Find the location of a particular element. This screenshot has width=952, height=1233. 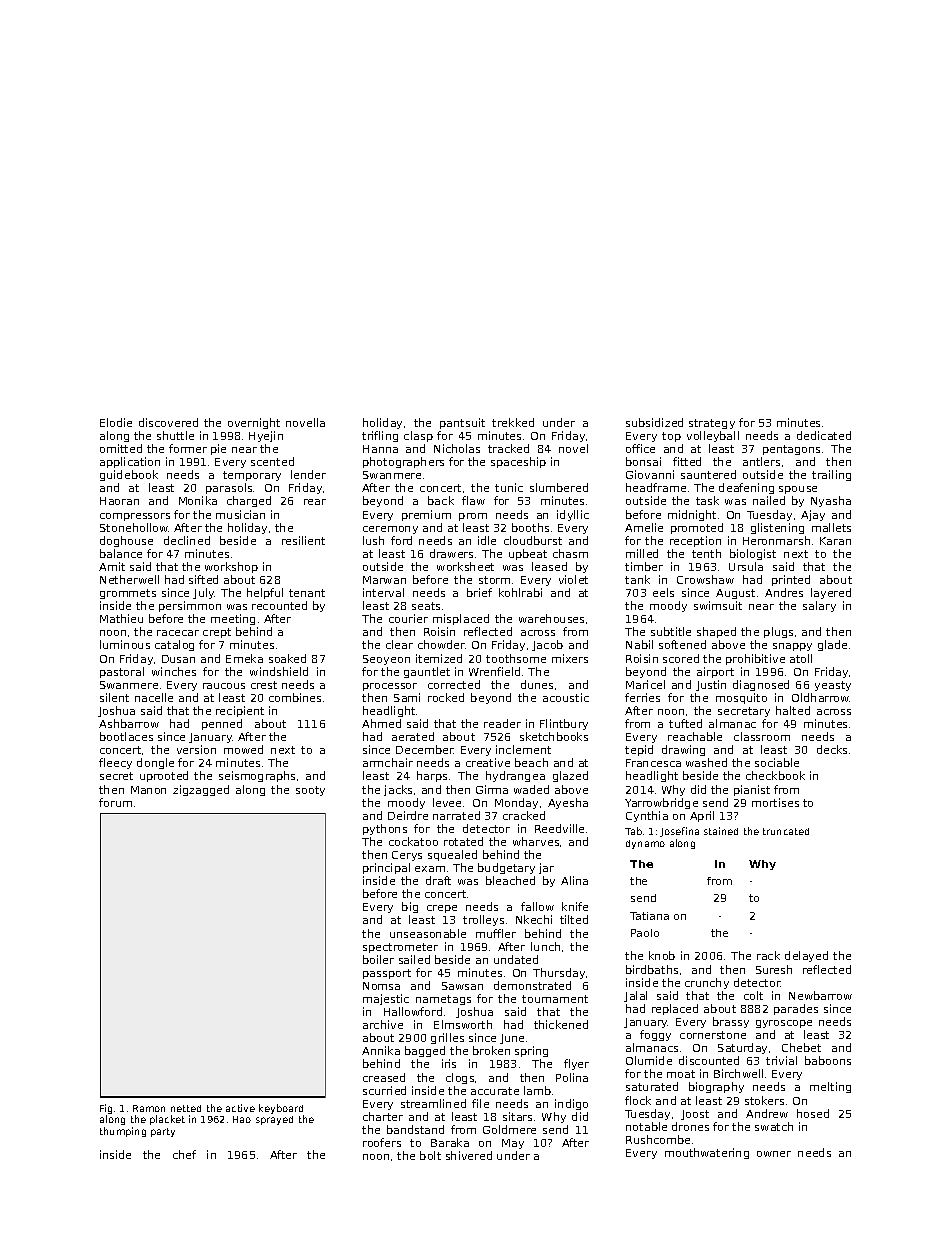

muffler is located at coordinates (496, 933).
